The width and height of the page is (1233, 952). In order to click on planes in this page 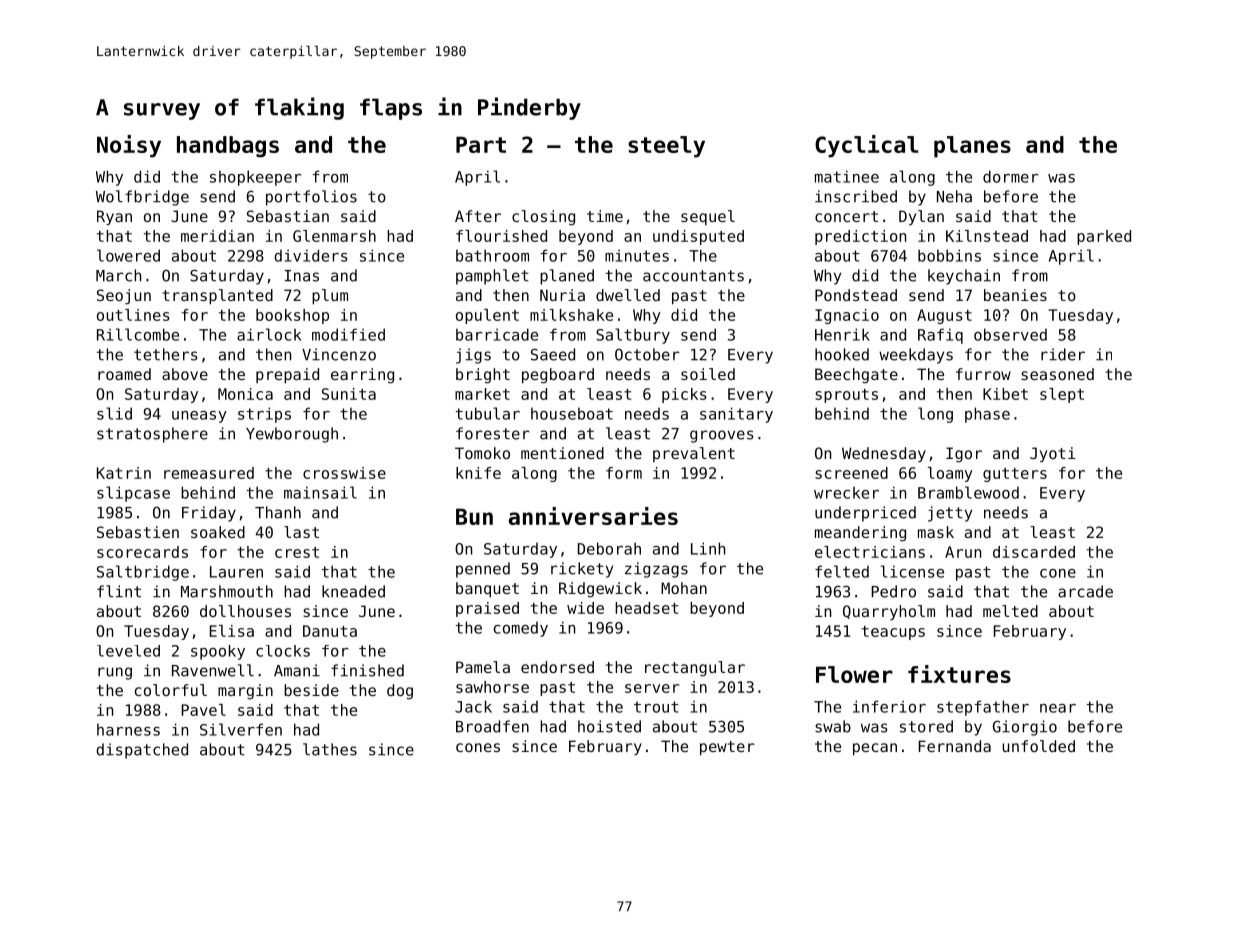, I will do `click(972, 147)`.
